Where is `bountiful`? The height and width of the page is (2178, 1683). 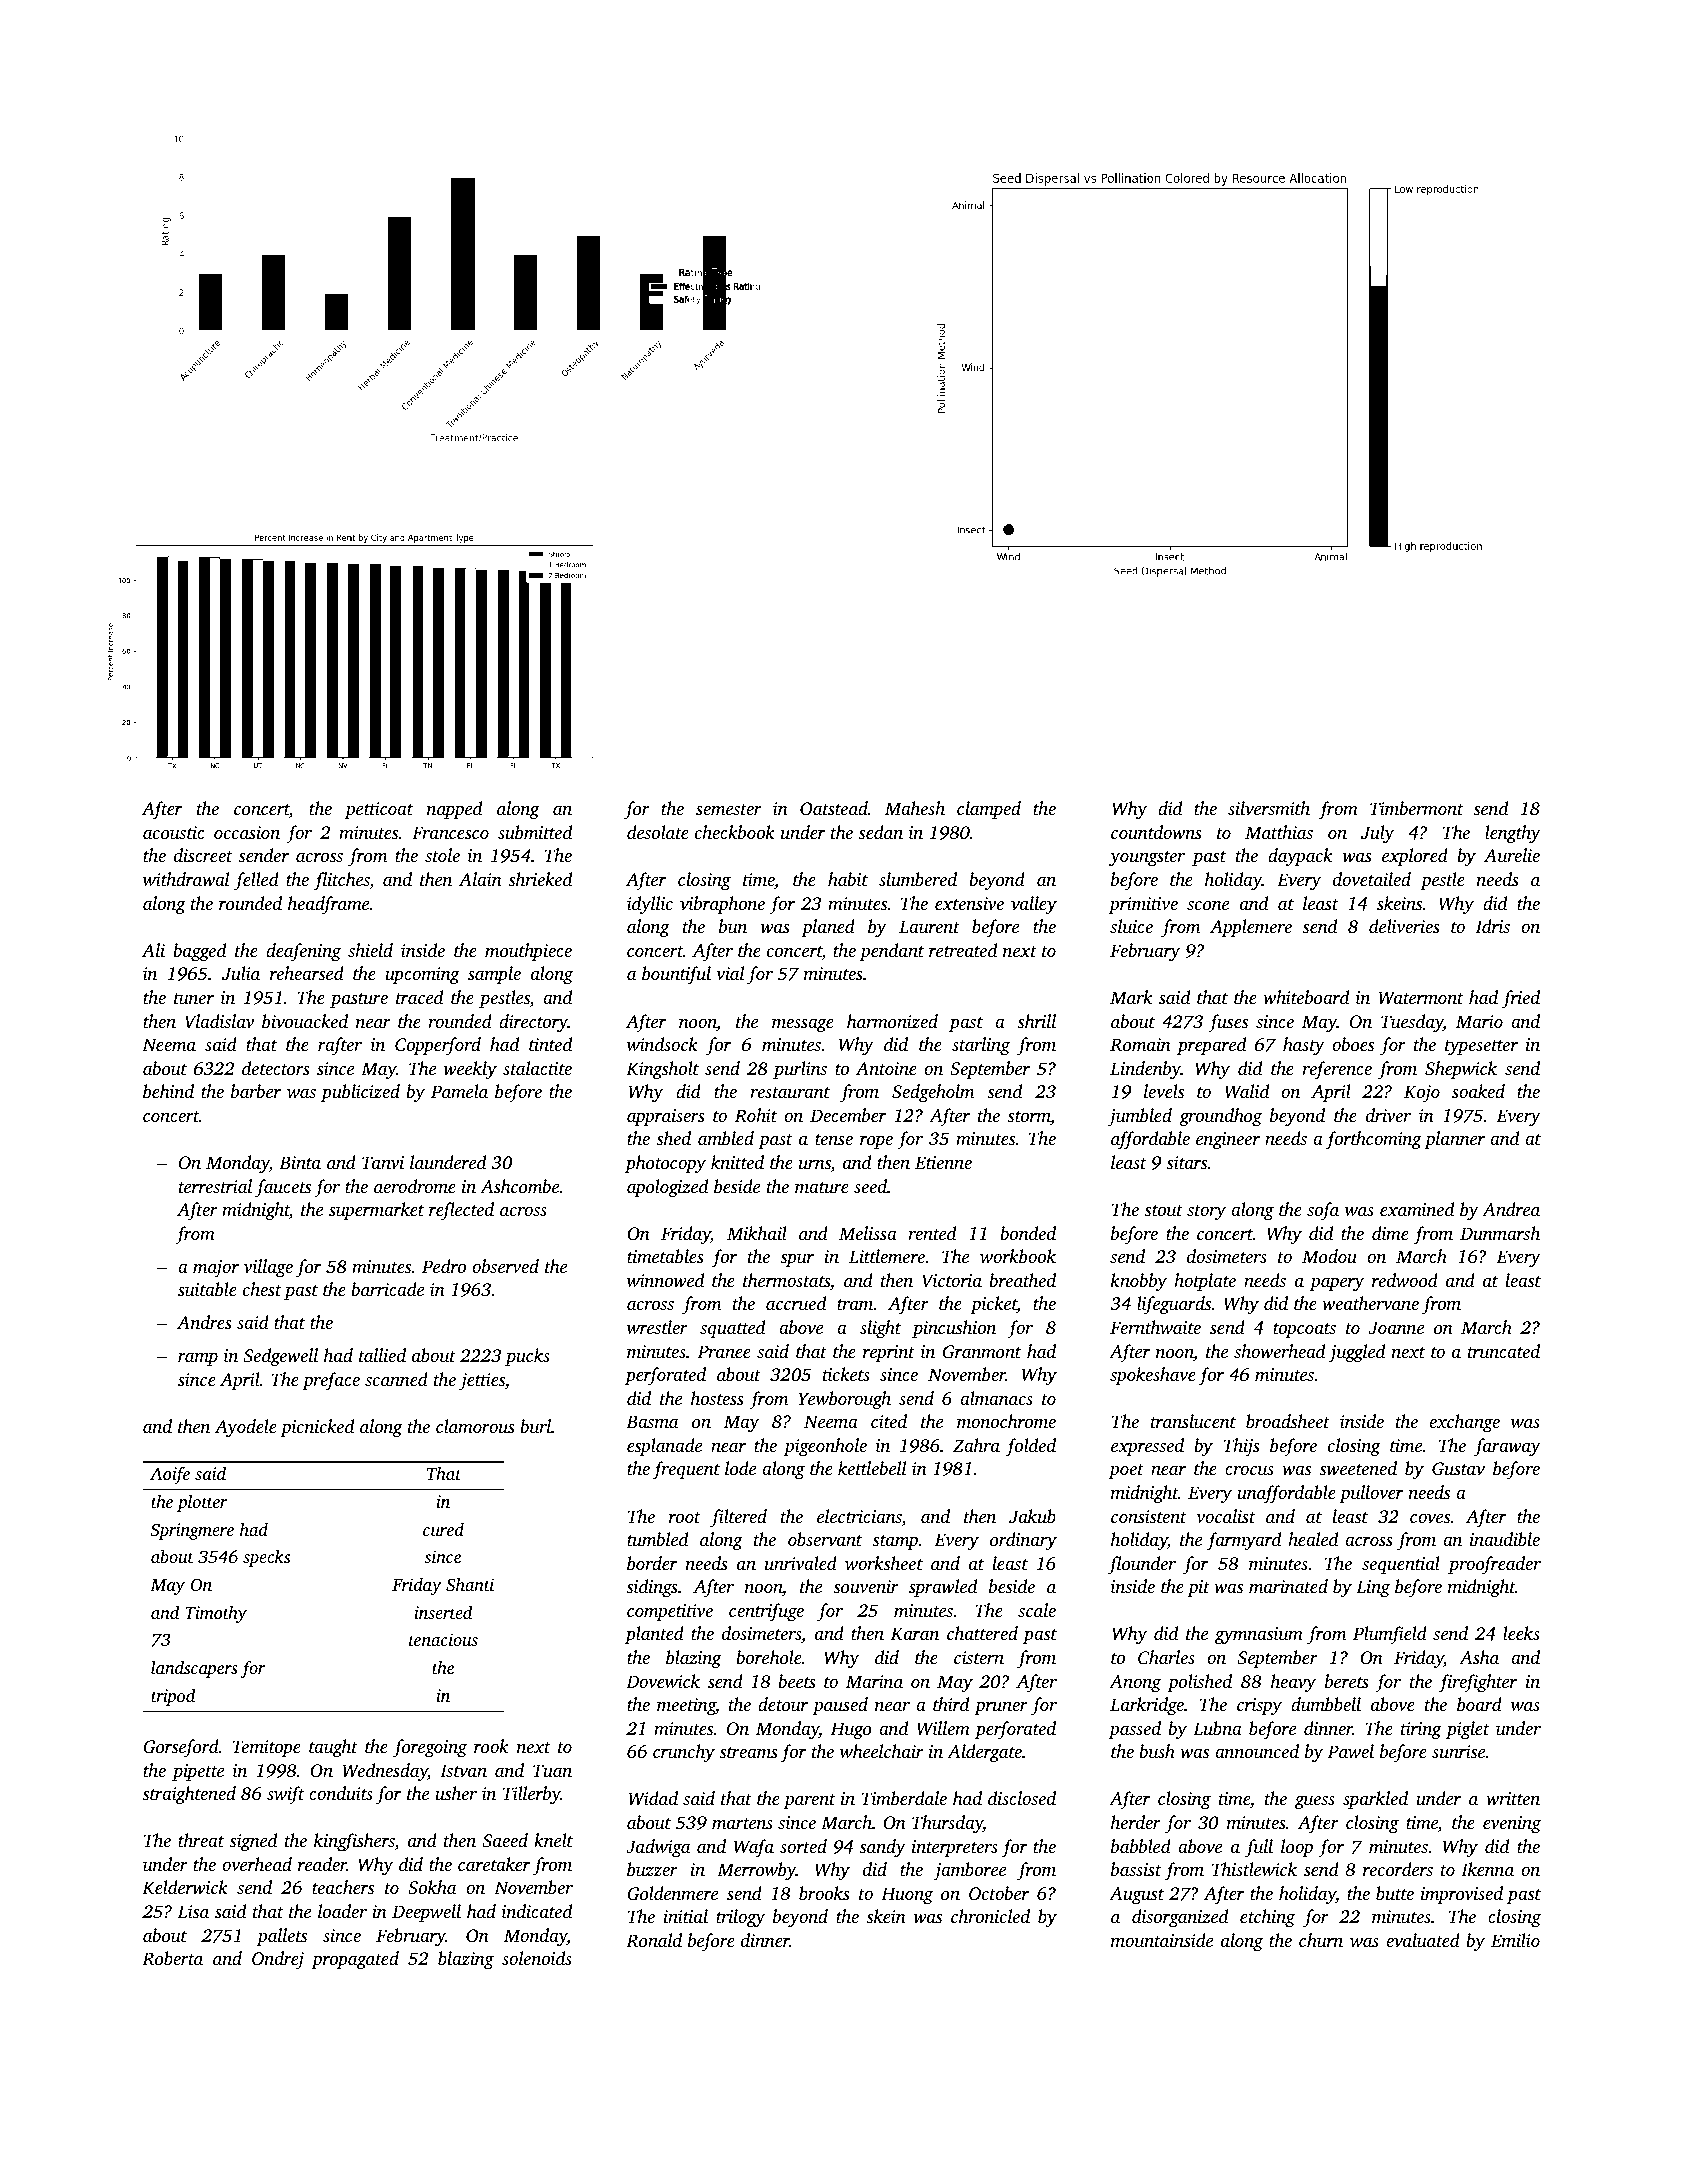 bountiful is located at coordinates (676, 975).
